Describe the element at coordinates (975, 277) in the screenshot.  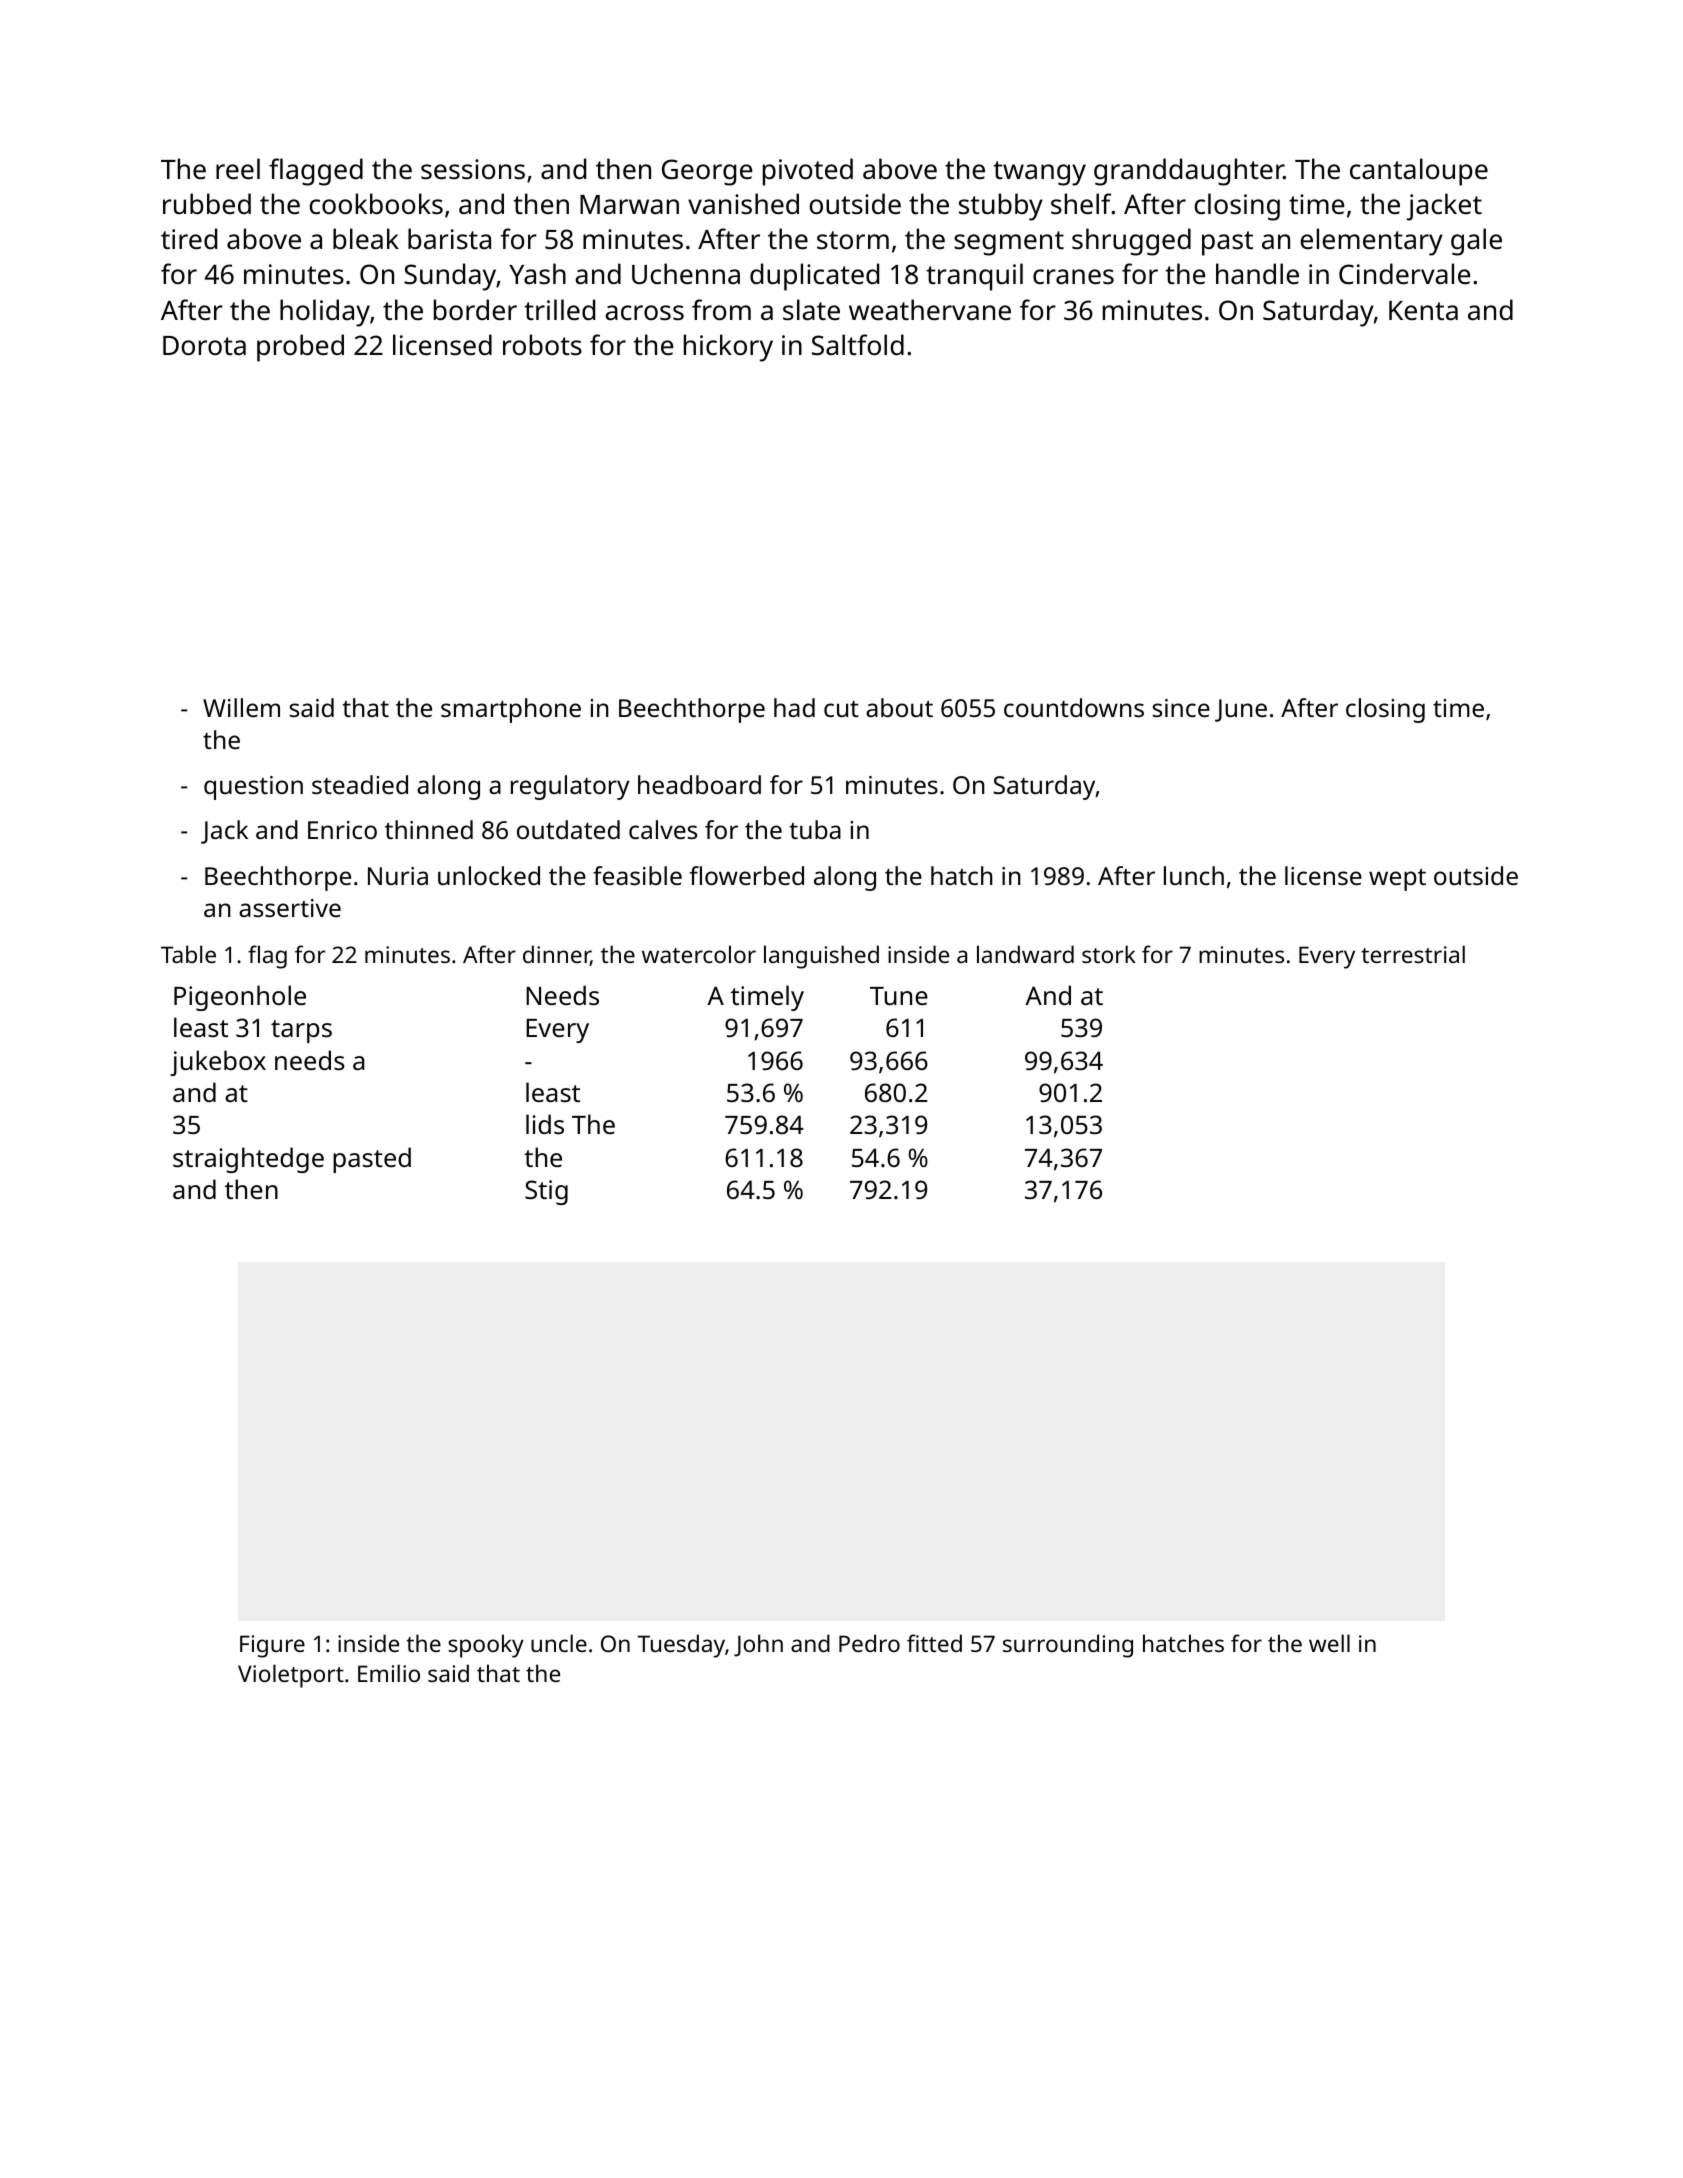
I see `tranquil` at that location.
